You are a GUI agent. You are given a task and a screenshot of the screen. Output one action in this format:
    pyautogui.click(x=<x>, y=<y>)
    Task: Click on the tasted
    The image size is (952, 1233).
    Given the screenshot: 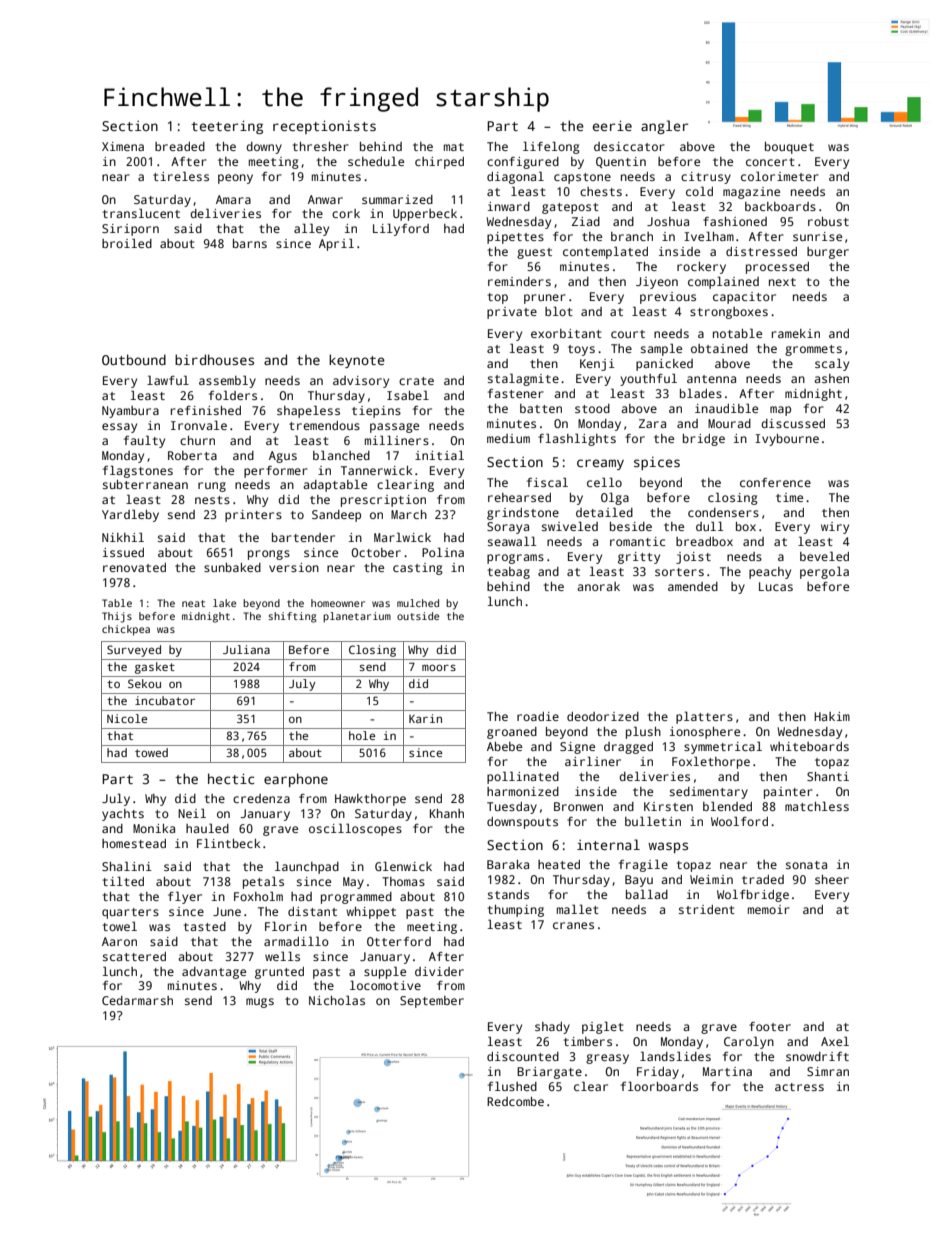 What is the action you would take?
    pyautogui.click(x=204, y=926)
